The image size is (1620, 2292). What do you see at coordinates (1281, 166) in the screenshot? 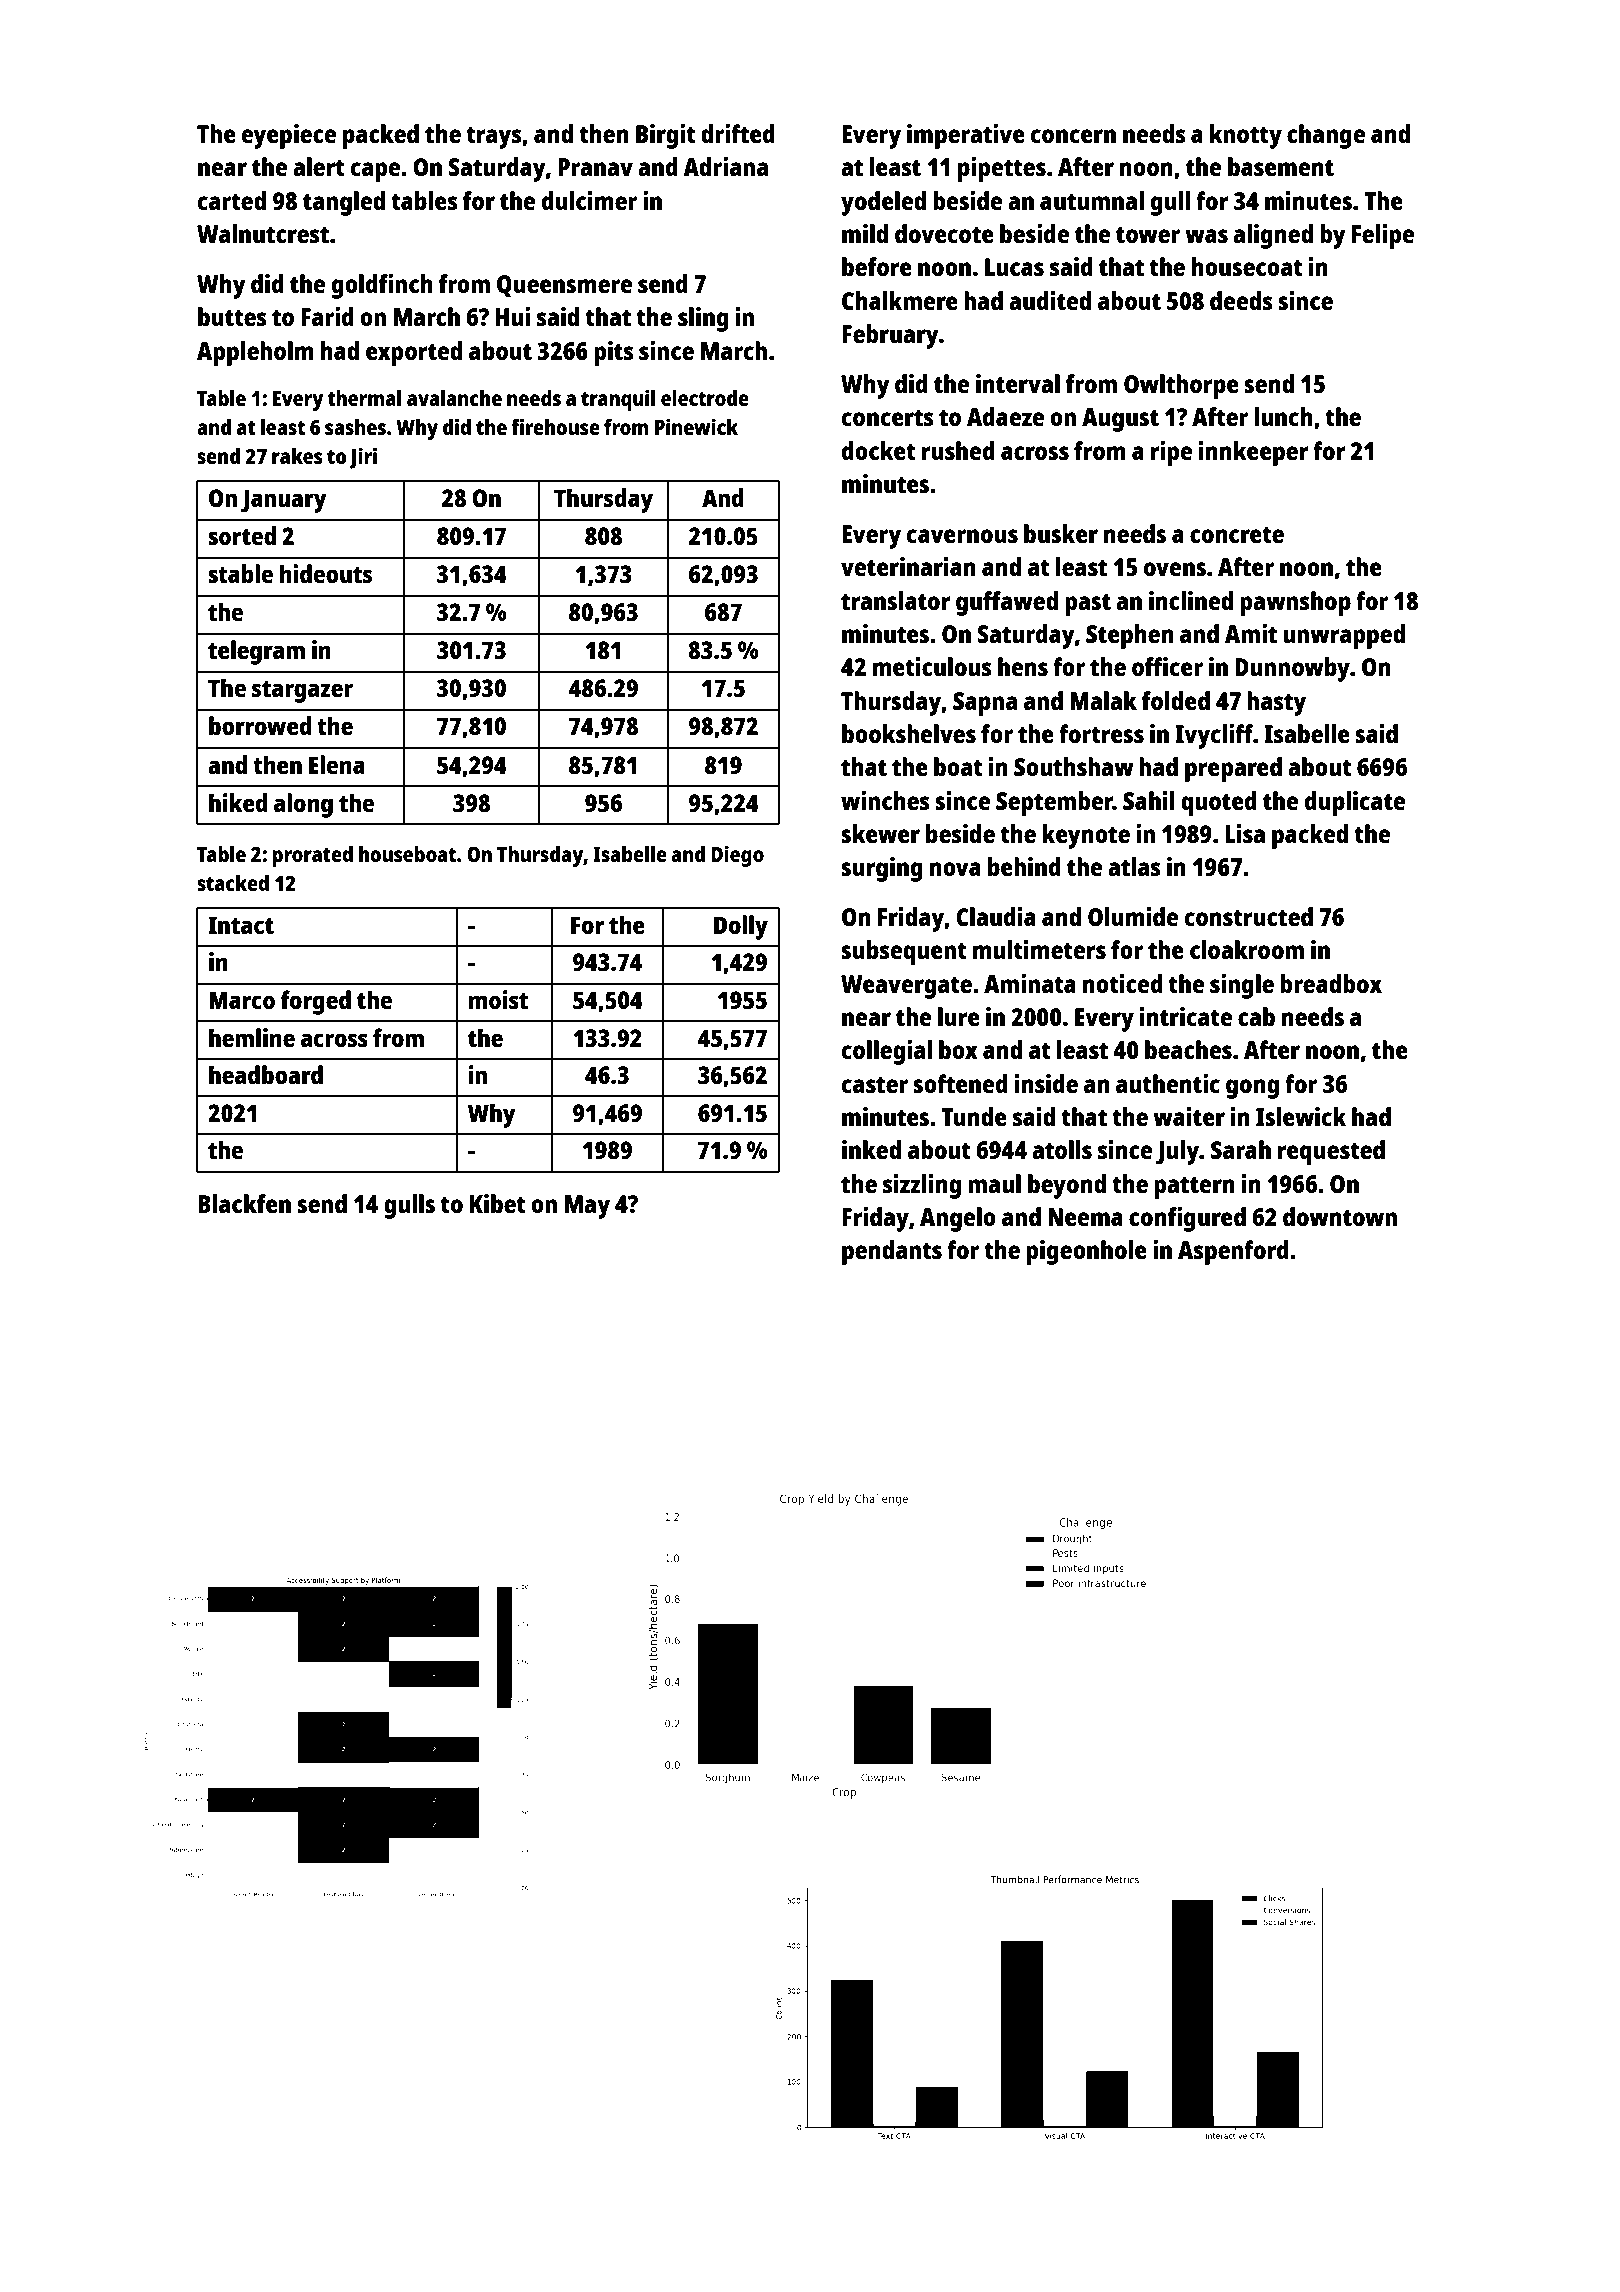
I see `basement` at bounding box center [1281, 166].
